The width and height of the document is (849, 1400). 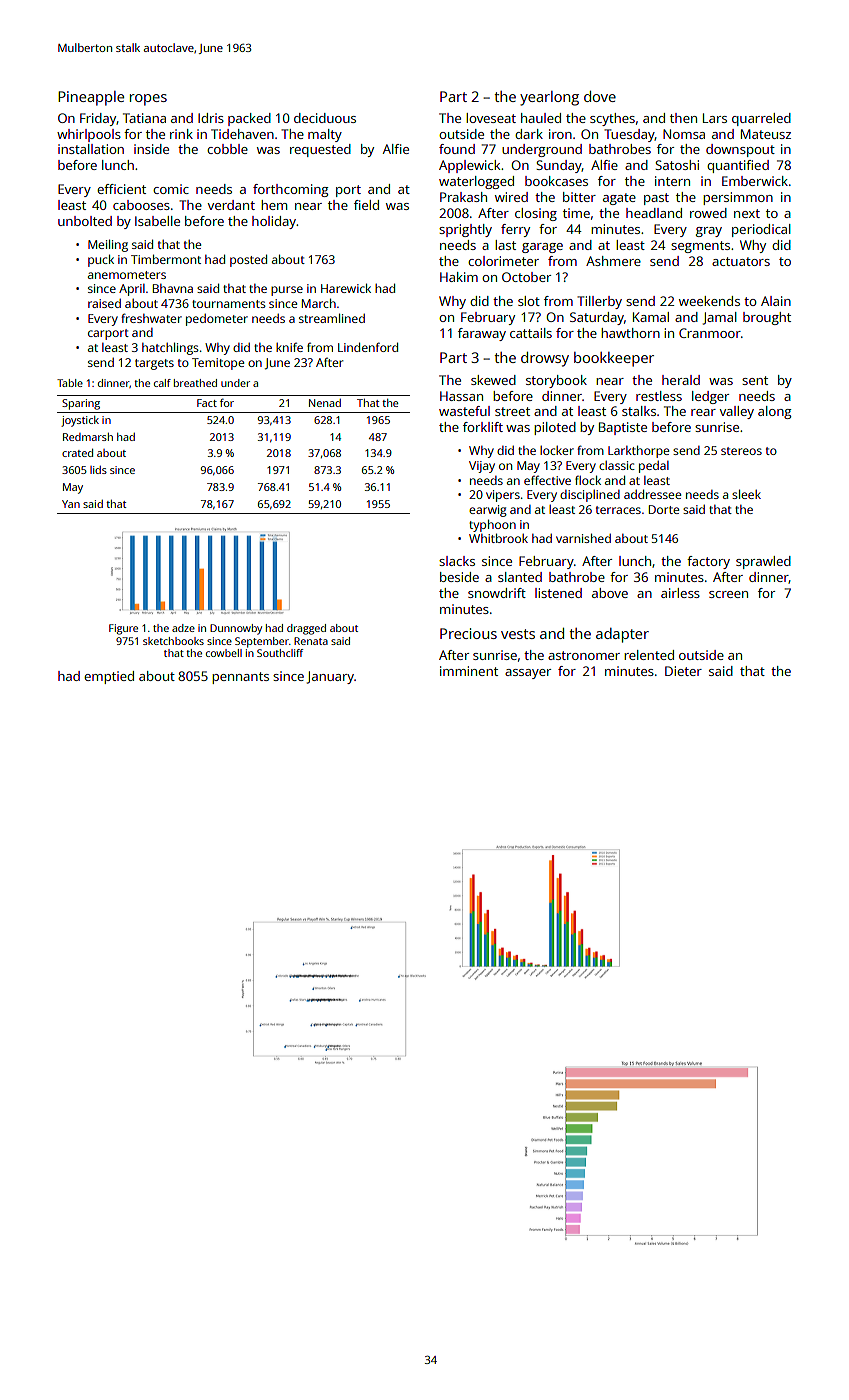 I want to click on Dieter, so click(x=683, y=671).
